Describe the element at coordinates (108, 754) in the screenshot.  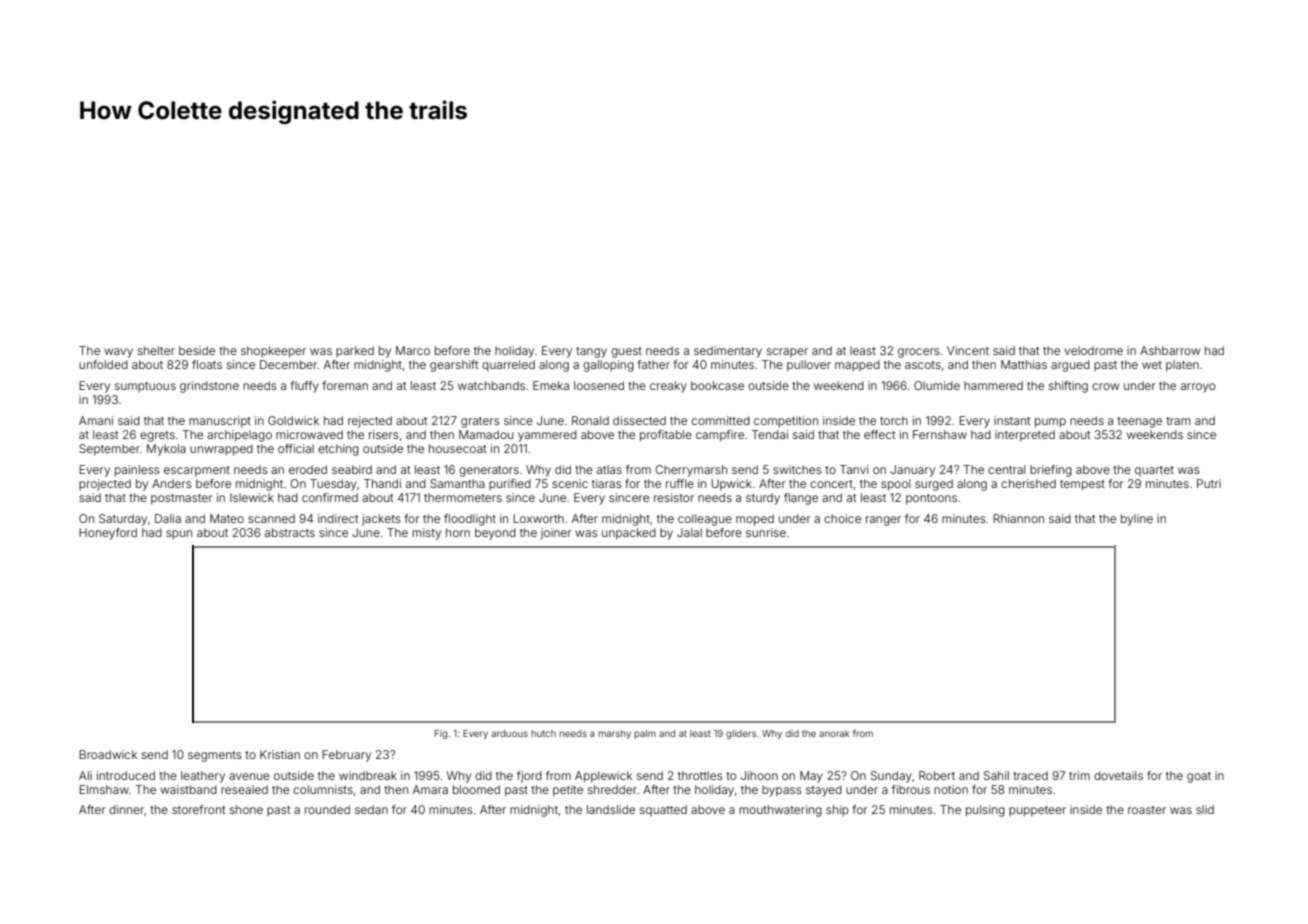
I see `Broadwick` at that location.
